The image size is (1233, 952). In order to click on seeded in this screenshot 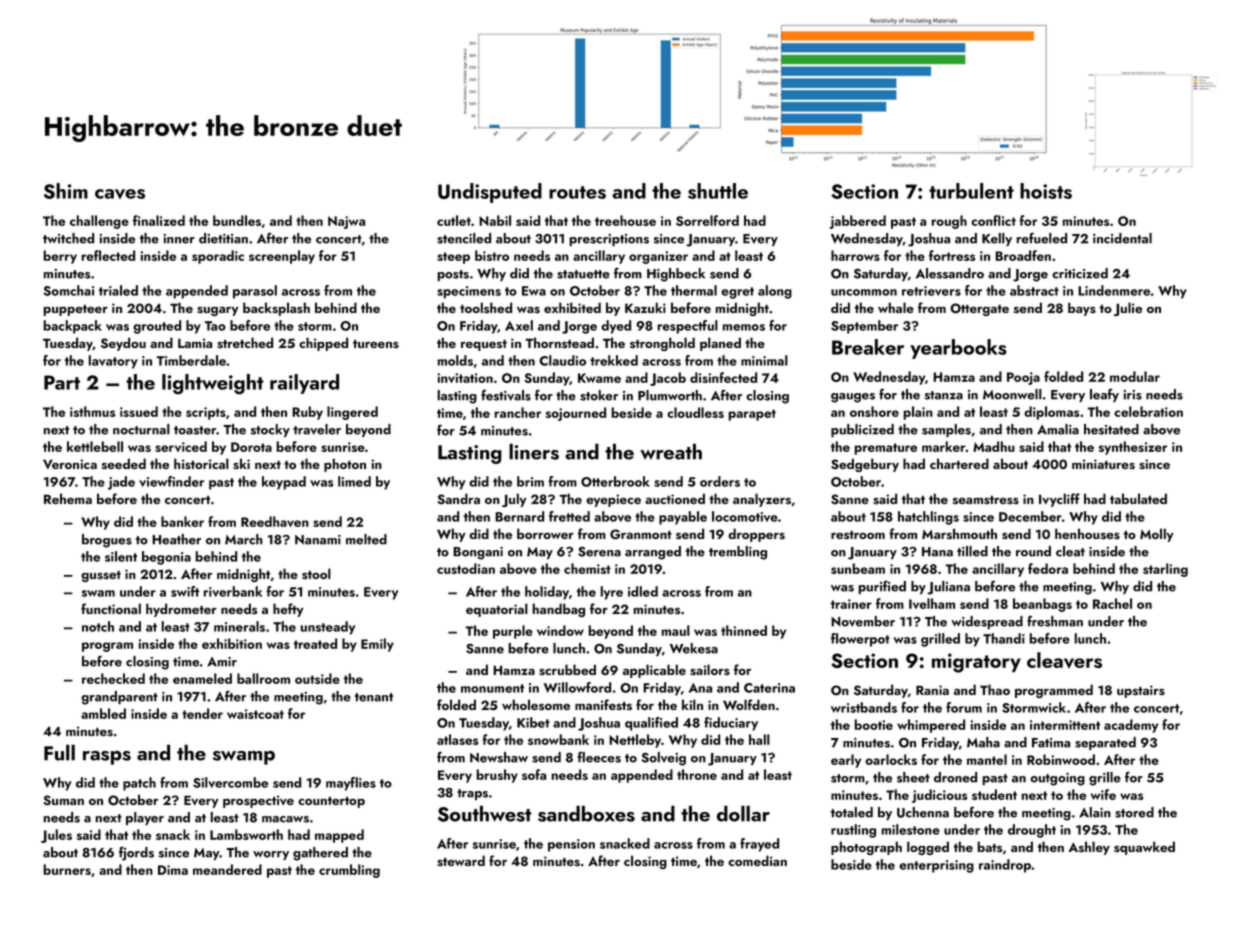, I will do `click(124, 464)`.
